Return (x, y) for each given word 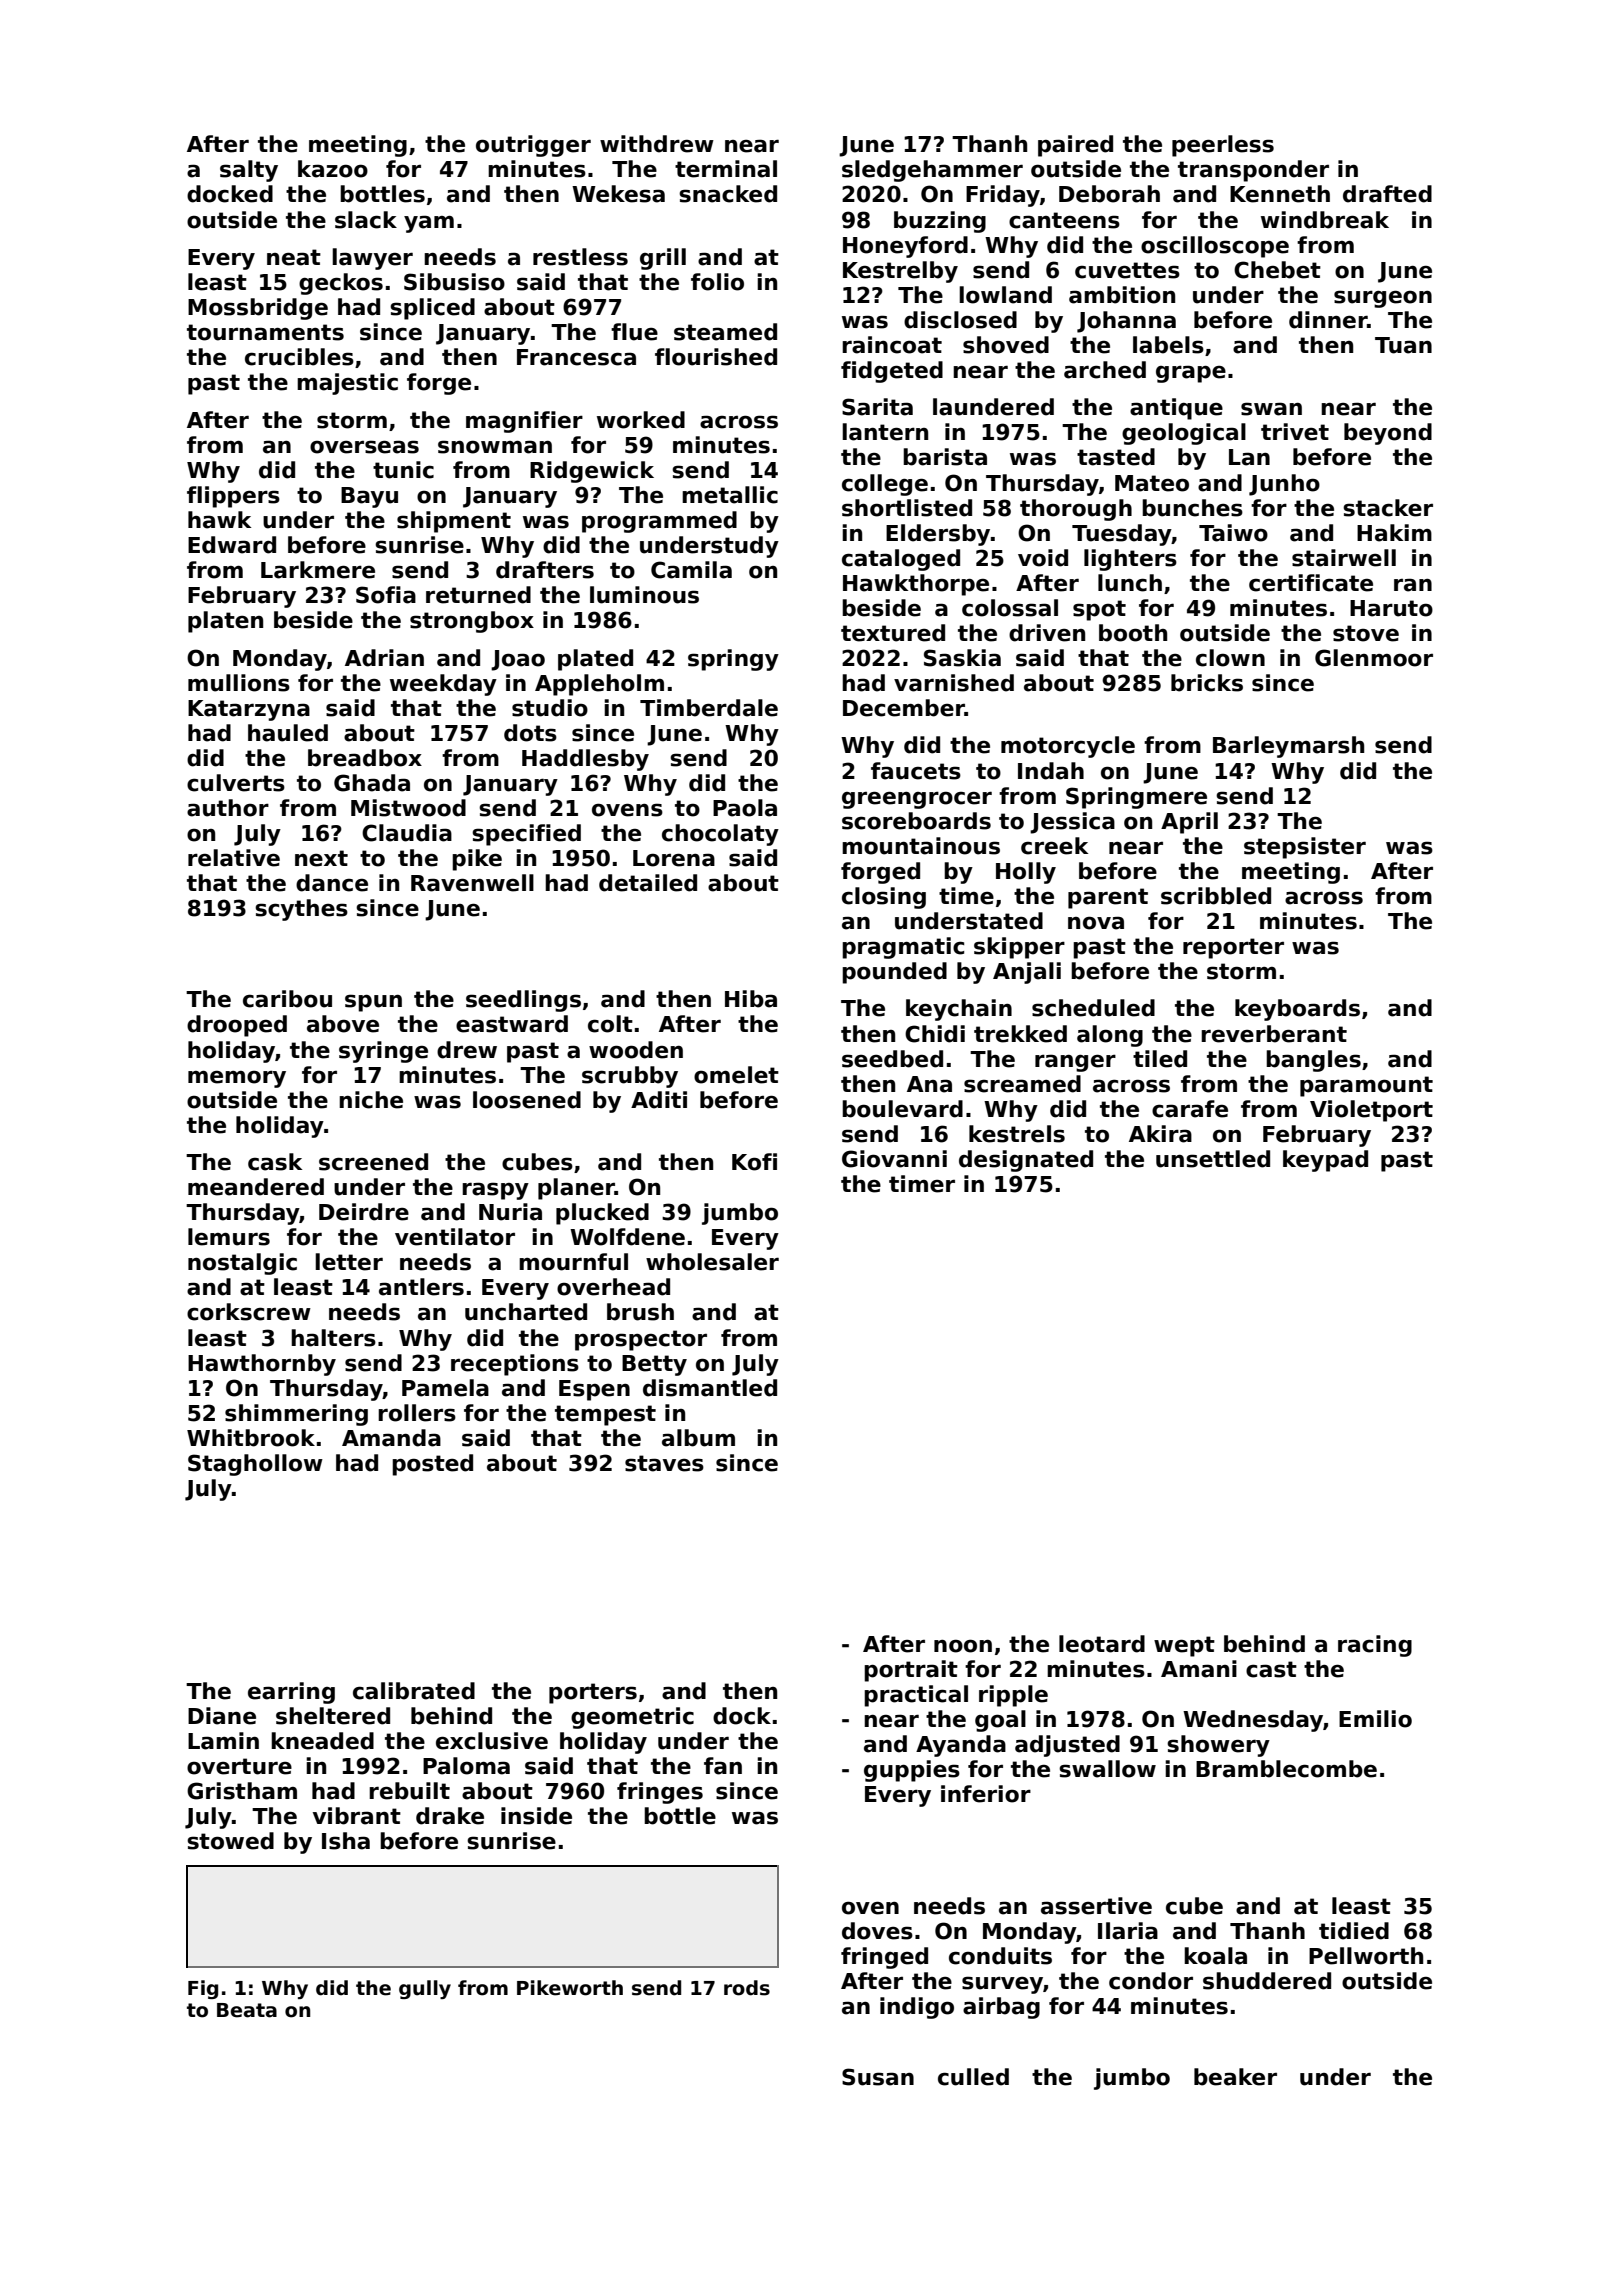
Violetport (1371, 1111)
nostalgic (242, 1264)
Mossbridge (258, 309)
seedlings (523, 1001)
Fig (203, 1989)
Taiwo (1233, 533)
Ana (929, 1084)
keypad (1325, 1161)
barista (945, 457)
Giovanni (894, 1159)
